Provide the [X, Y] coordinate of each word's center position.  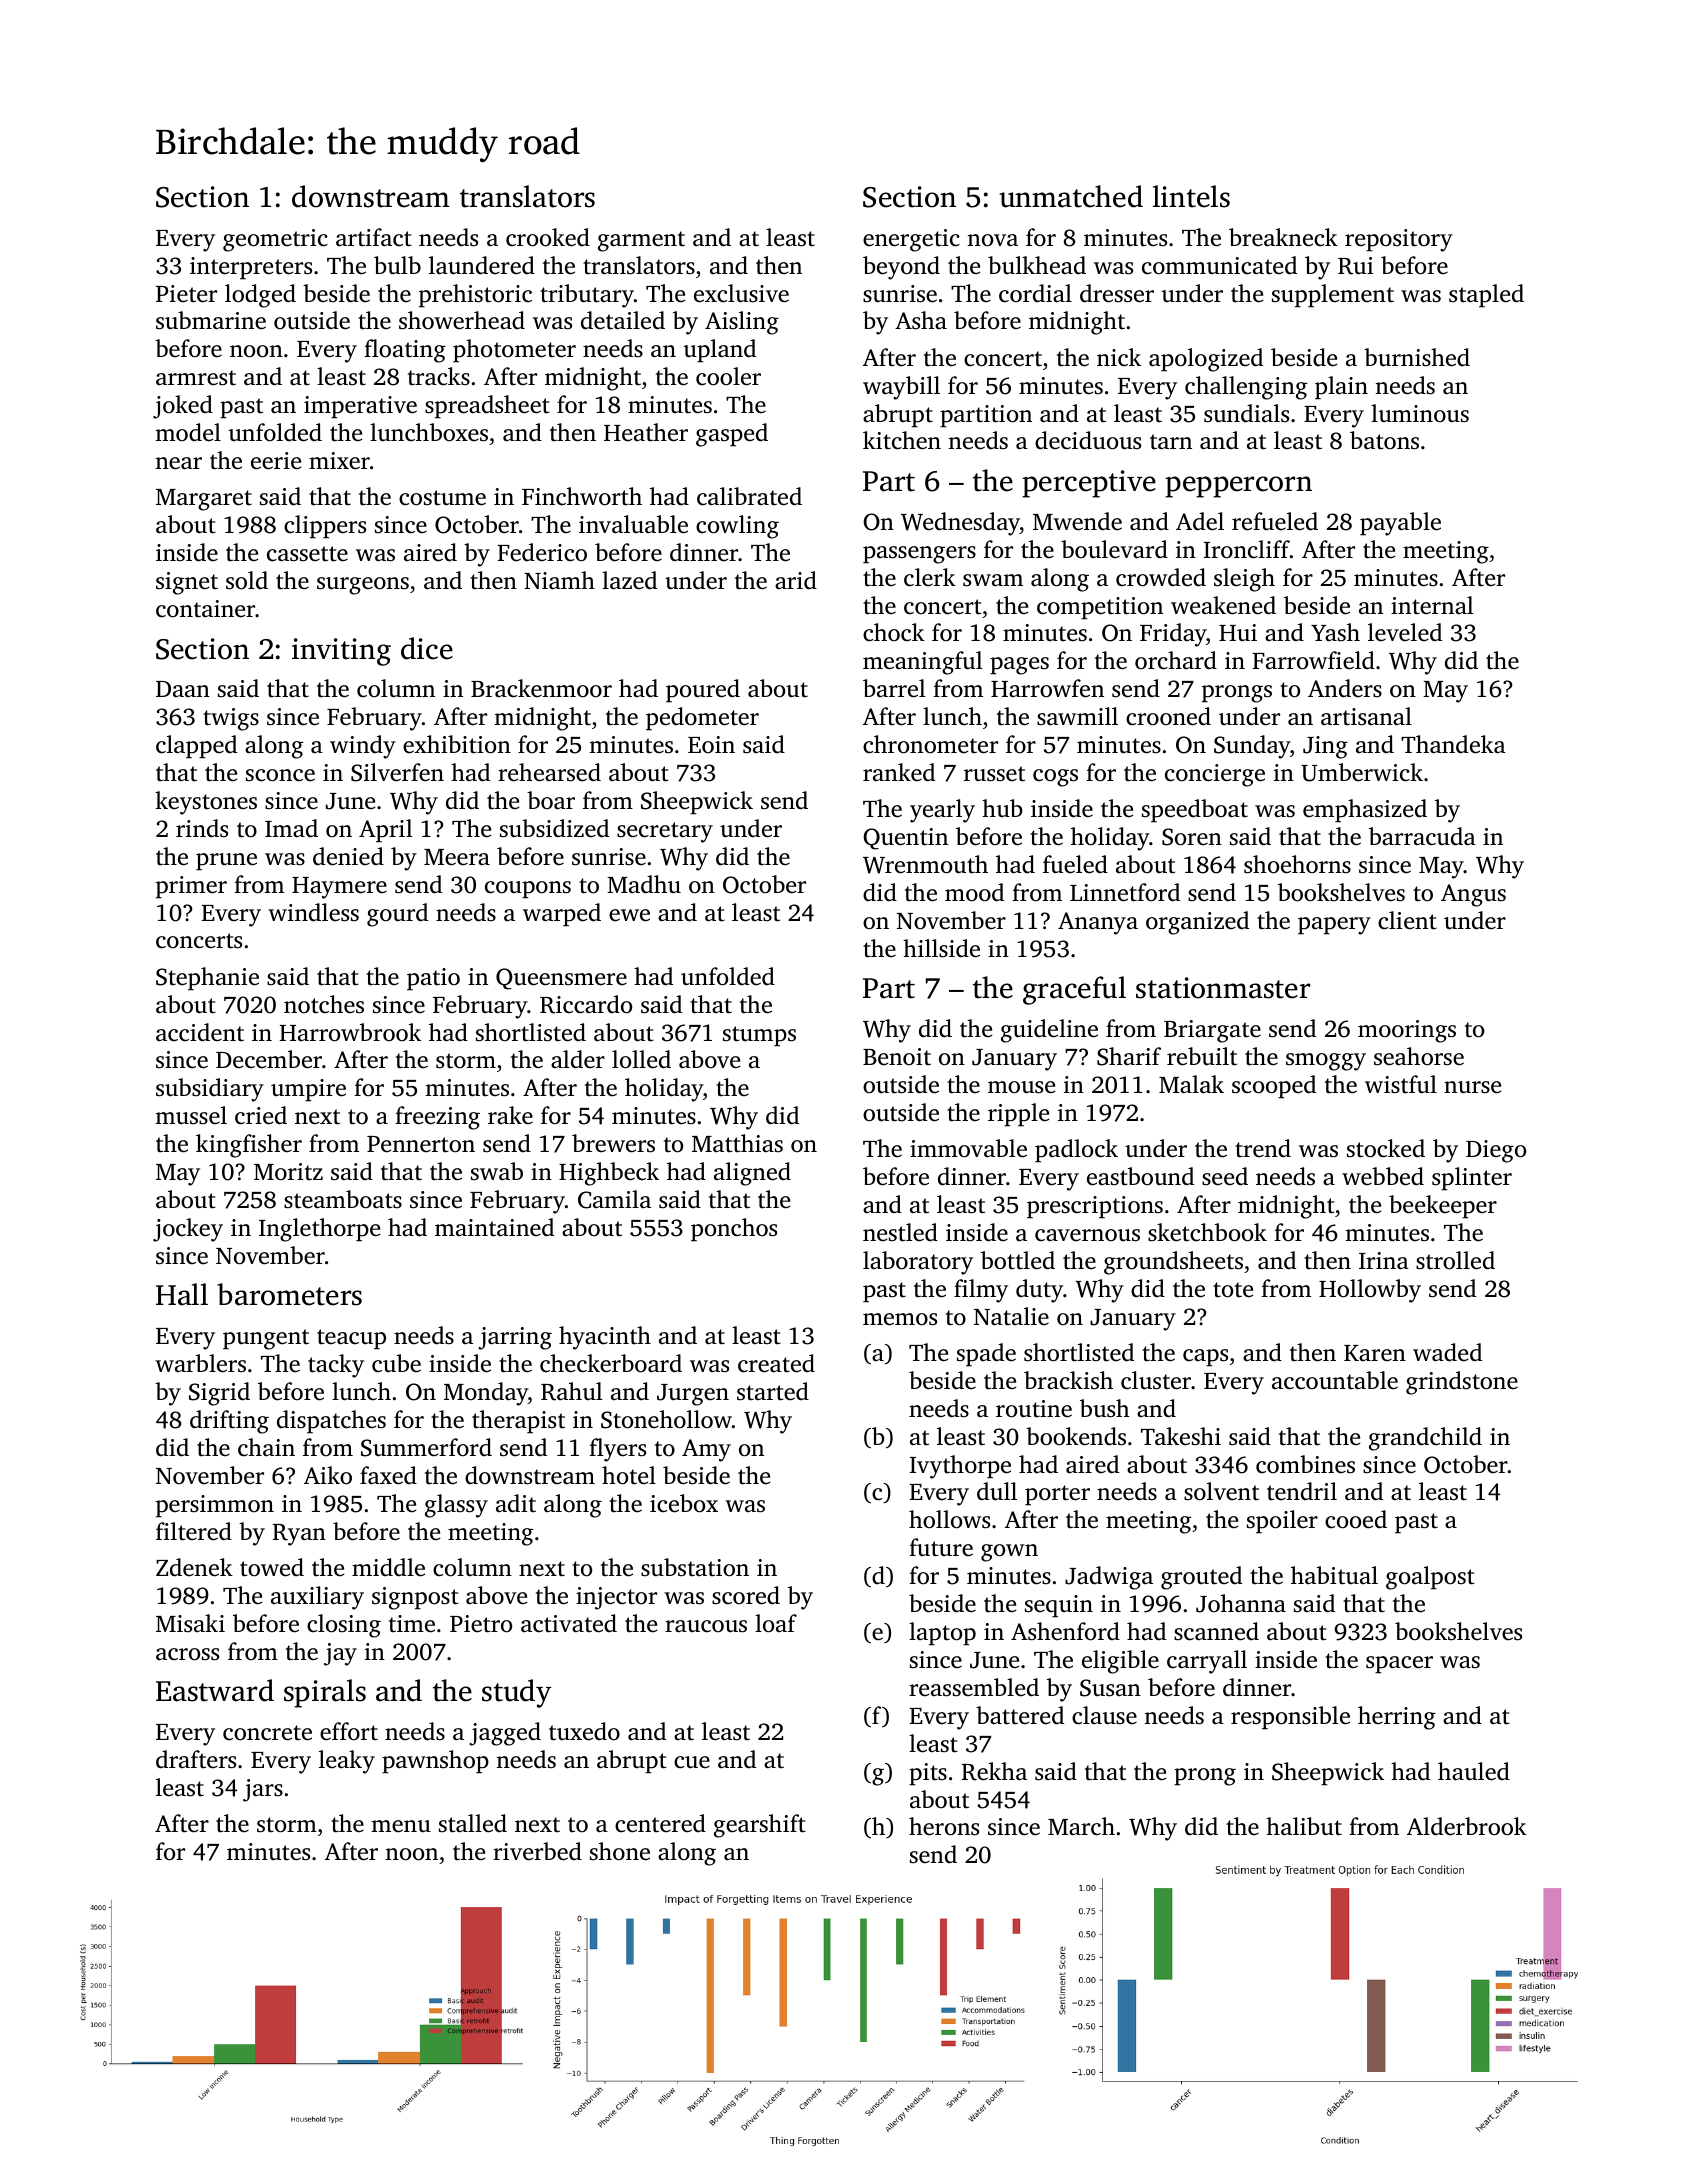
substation [695, 1567]
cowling [737, 527]
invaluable [633, 524]
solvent [1221, 1491]
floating [405, 351]
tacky [336, 1366]
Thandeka [1453, 744]
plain [1341, 388]
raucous [706, 1626]
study [517, 1693]
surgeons [363, 586]
